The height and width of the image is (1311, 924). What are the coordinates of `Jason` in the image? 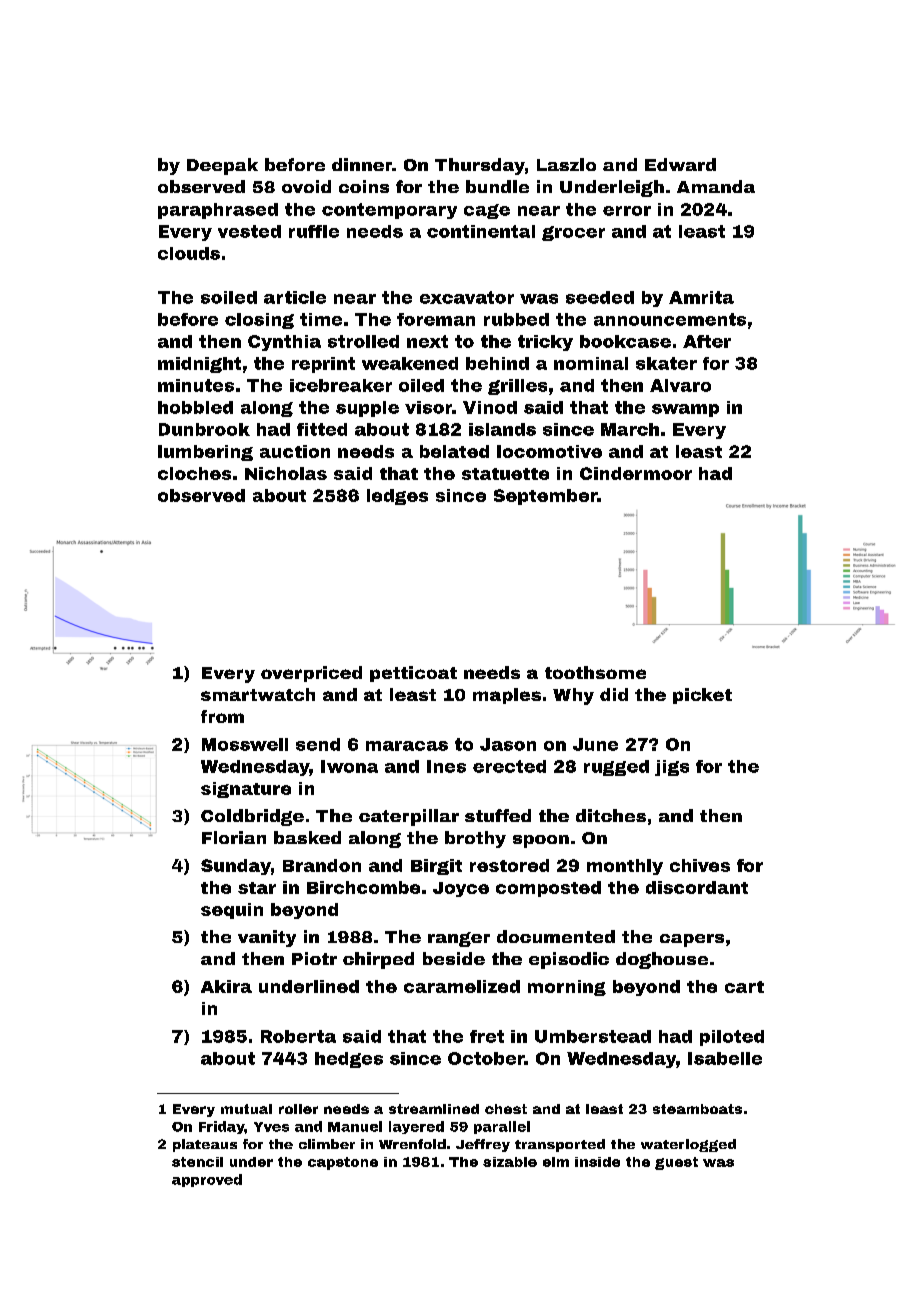 It's located at (508, 744).
